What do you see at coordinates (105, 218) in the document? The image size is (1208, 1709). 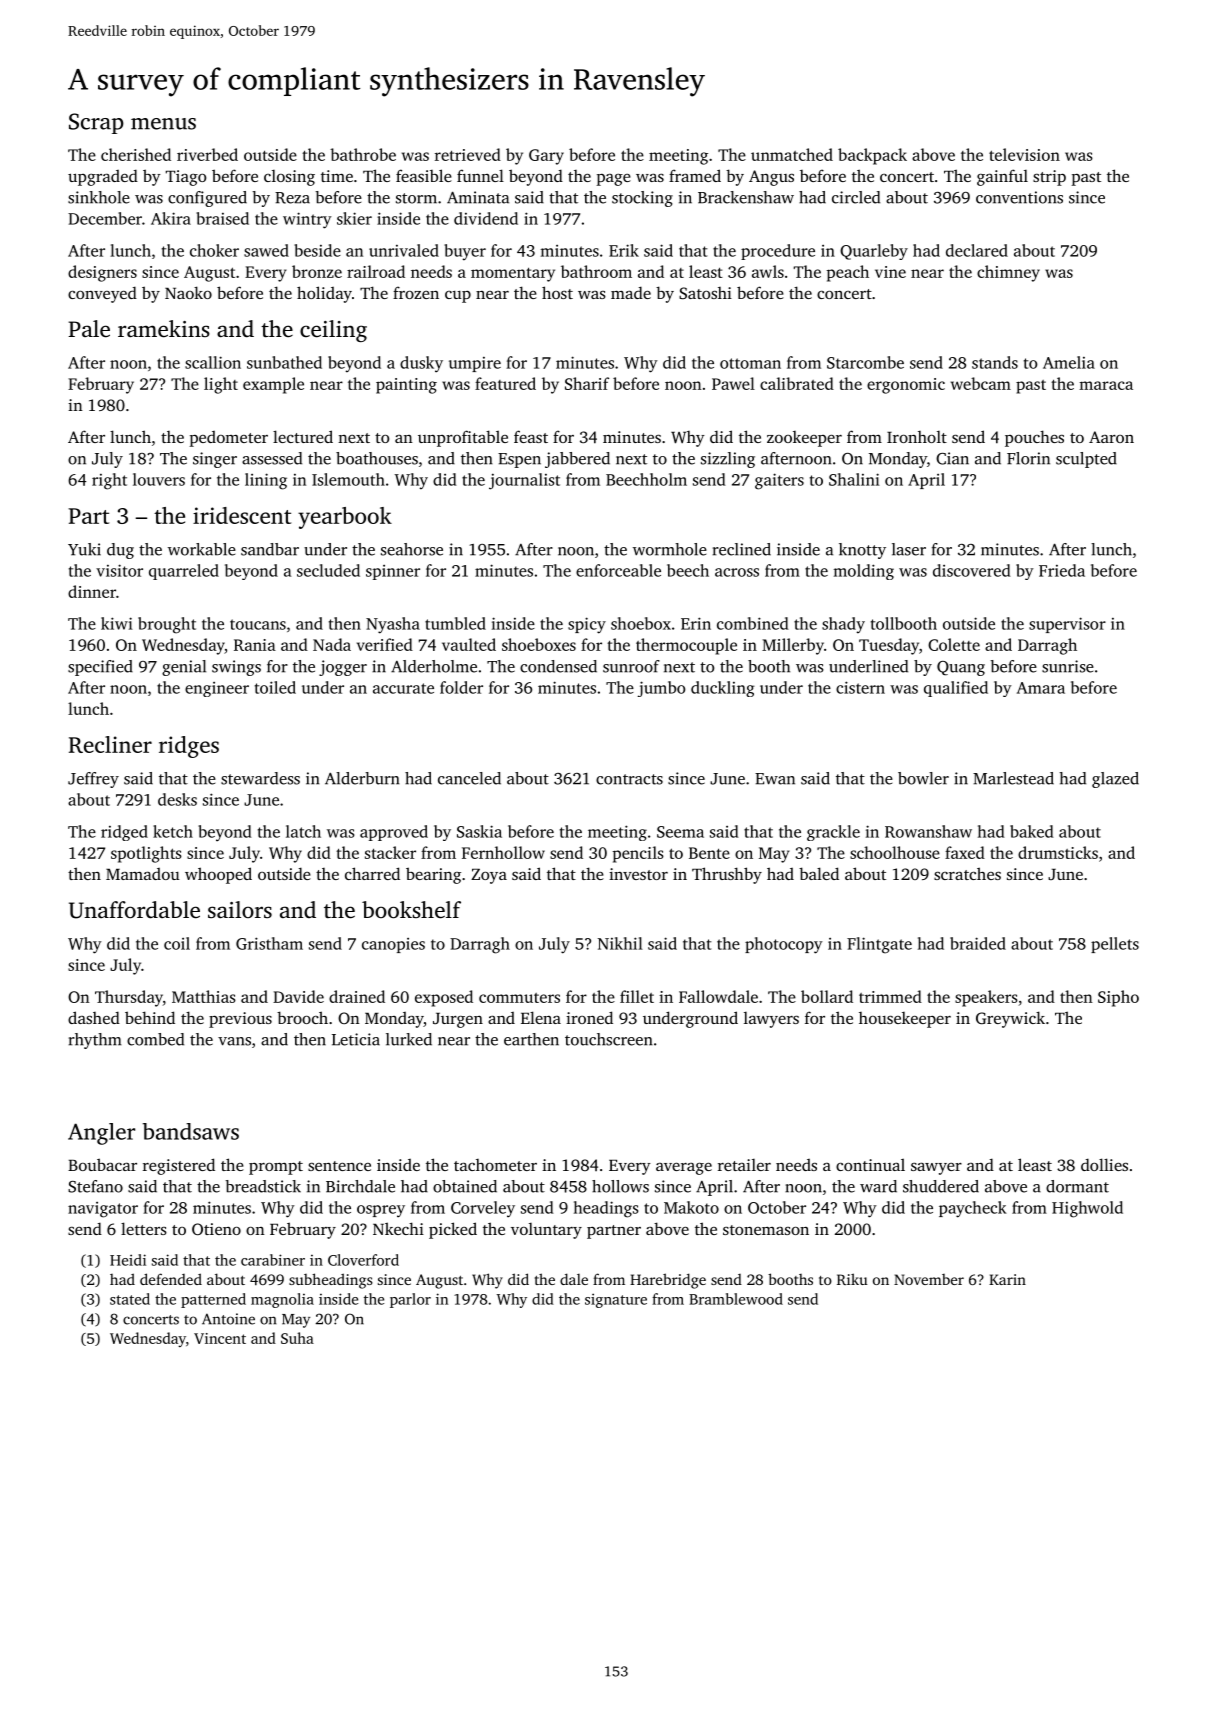 I see `December` at bounding box center [105, 218].
